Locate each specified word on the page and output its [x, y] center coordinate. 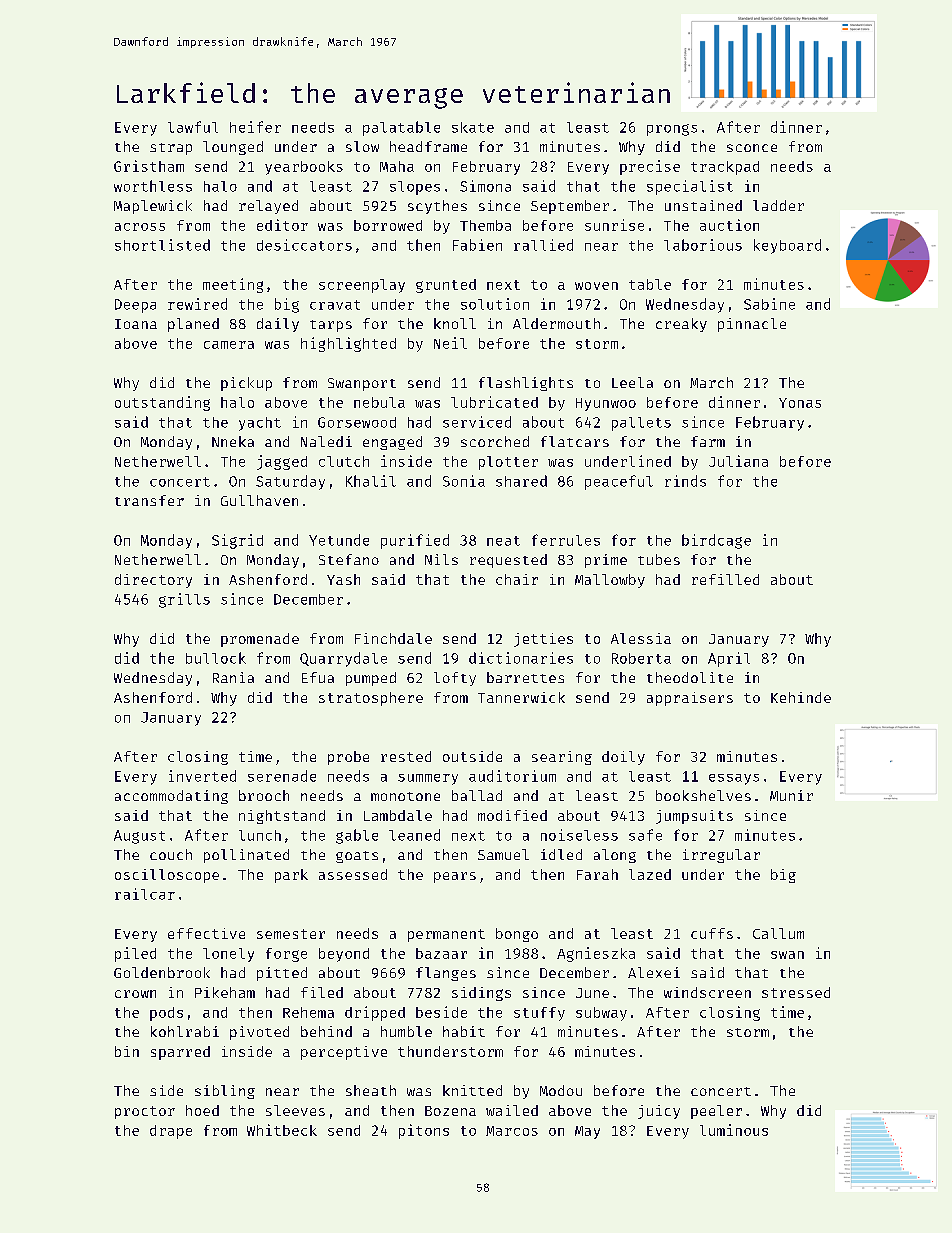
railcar [145, 894]
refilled [725, 579]
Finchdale [393, 638]
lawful [193, 127]
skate [473, 127]
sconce [752, 148]
